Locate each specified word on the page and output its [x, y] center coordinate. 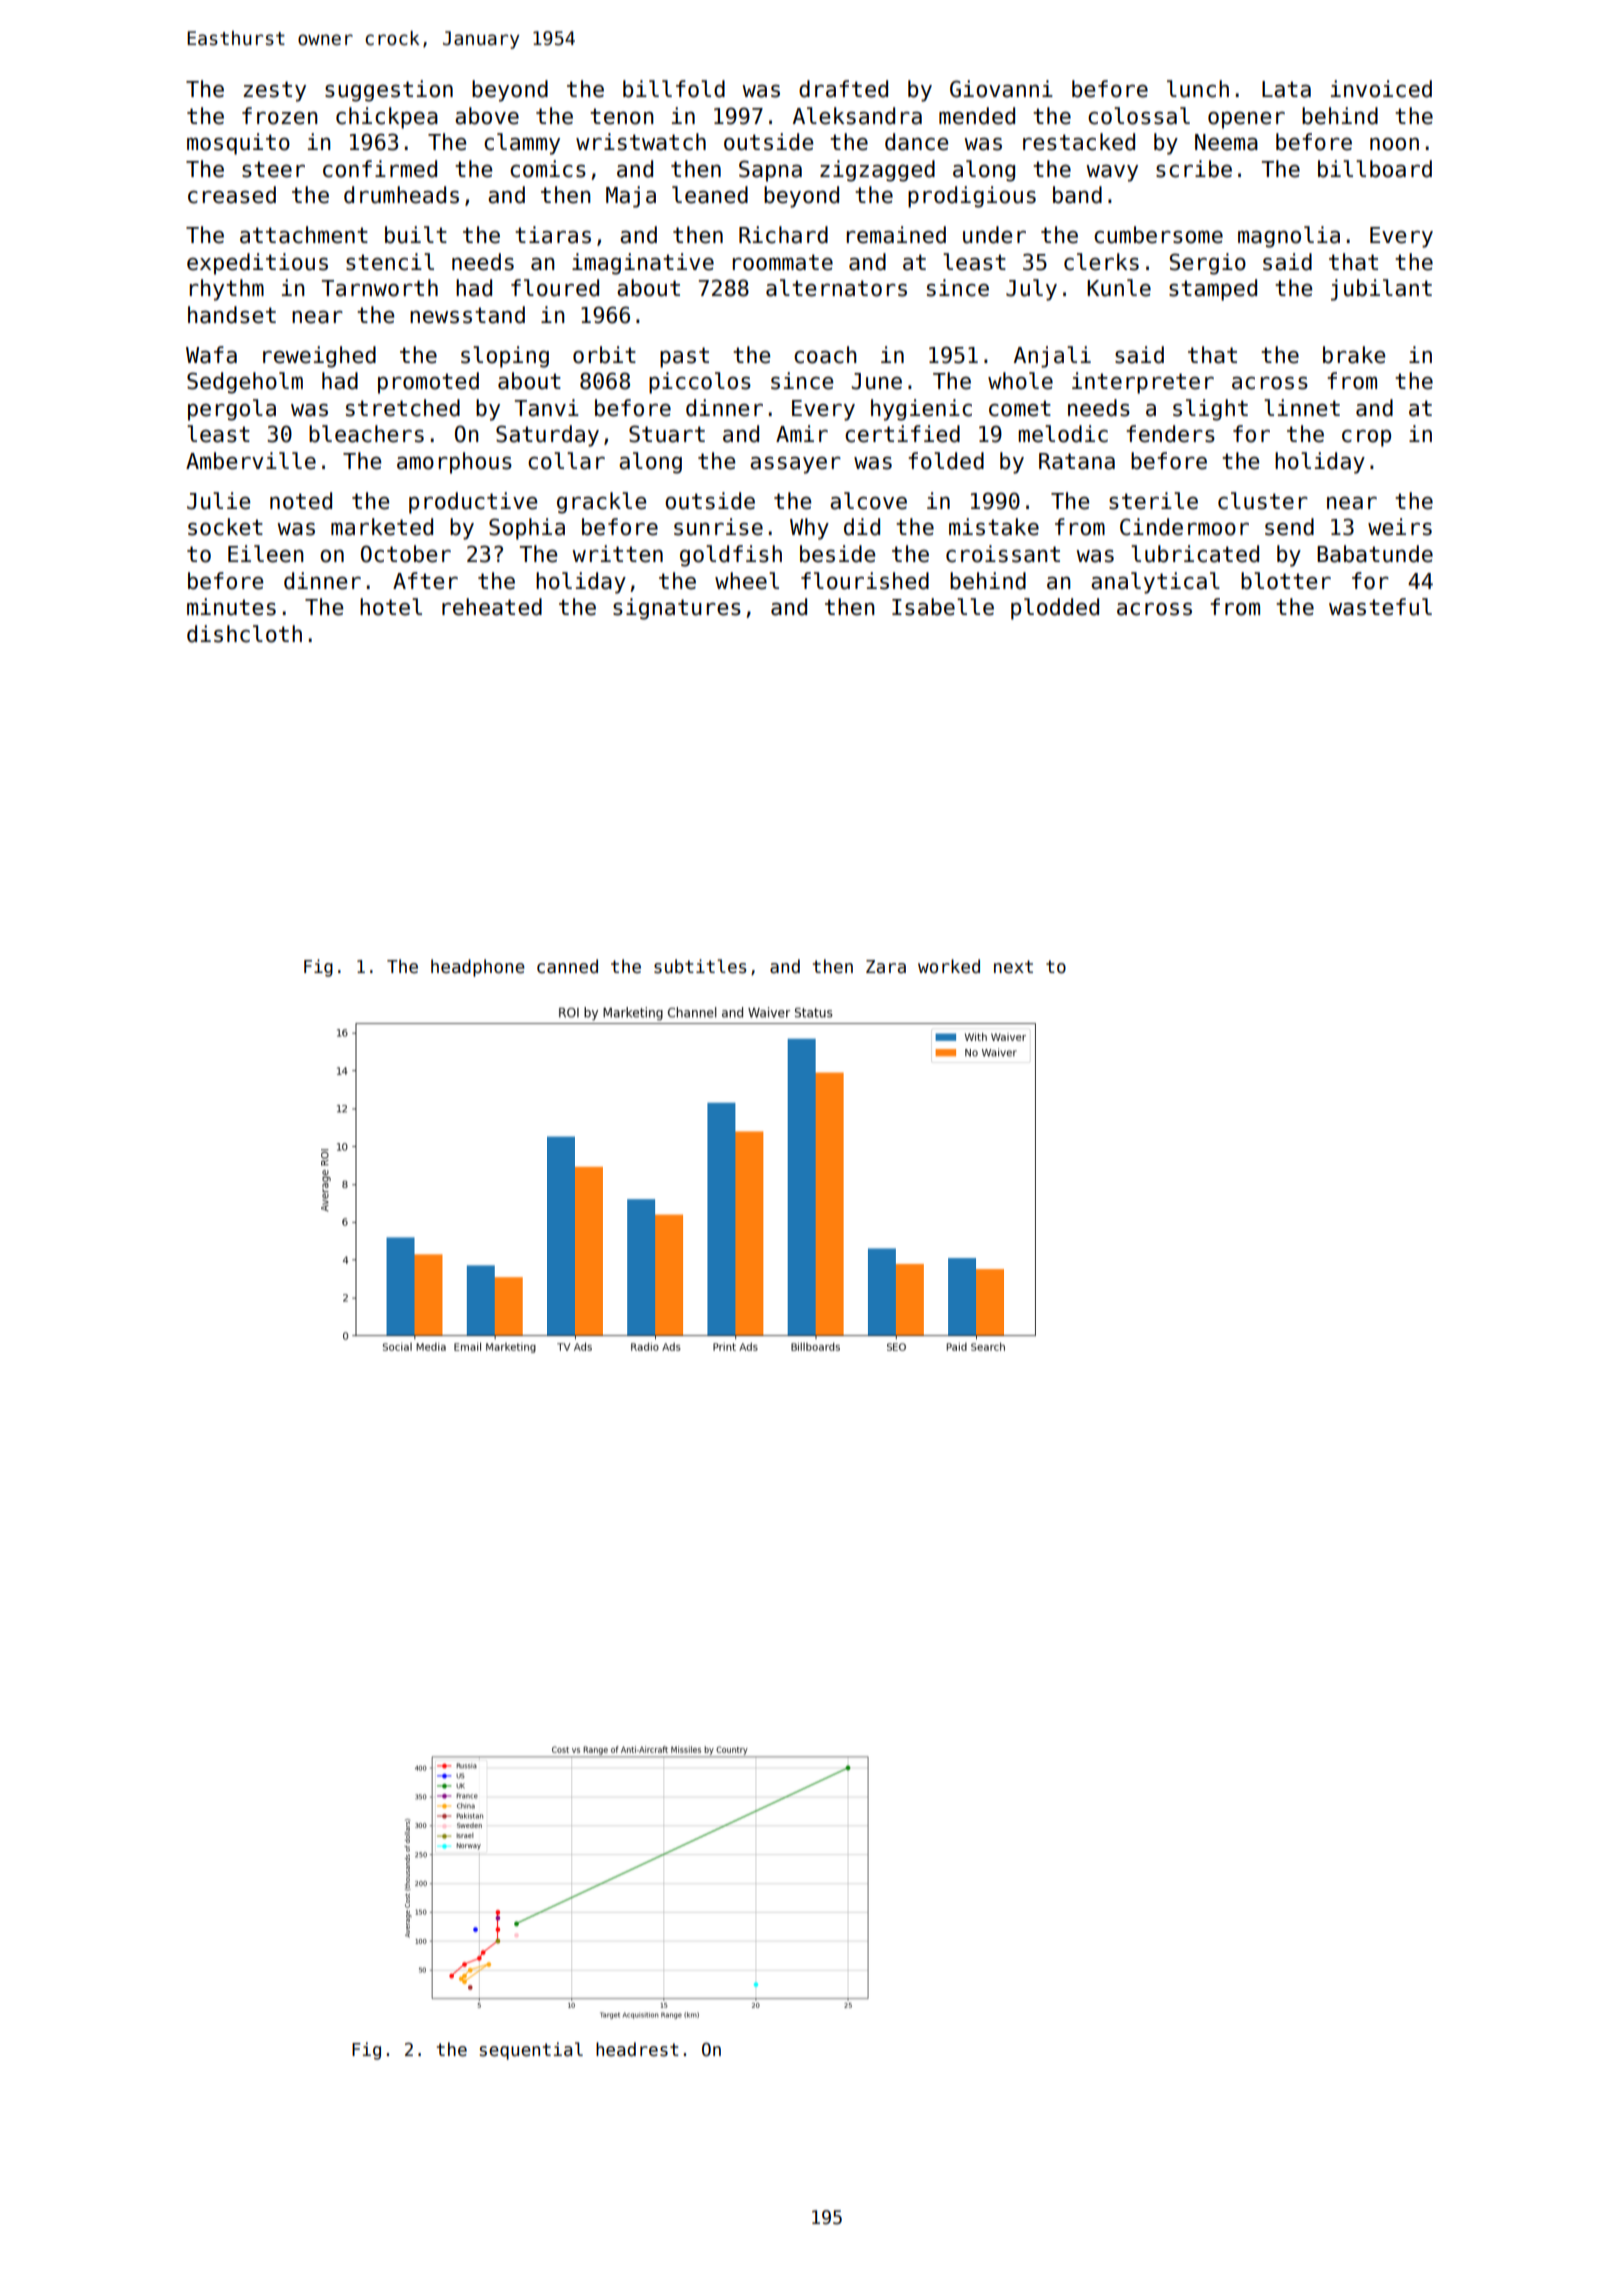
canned [567, 966]
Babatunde [1375, 554]
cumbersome [1158, 235]
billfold [674, 89]
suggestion [389, 91]
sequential [531, 2051]
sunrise [718, 527]
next [1013, 967]
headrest [637, 2049]
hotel [391, 607]
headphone [478, 968]
